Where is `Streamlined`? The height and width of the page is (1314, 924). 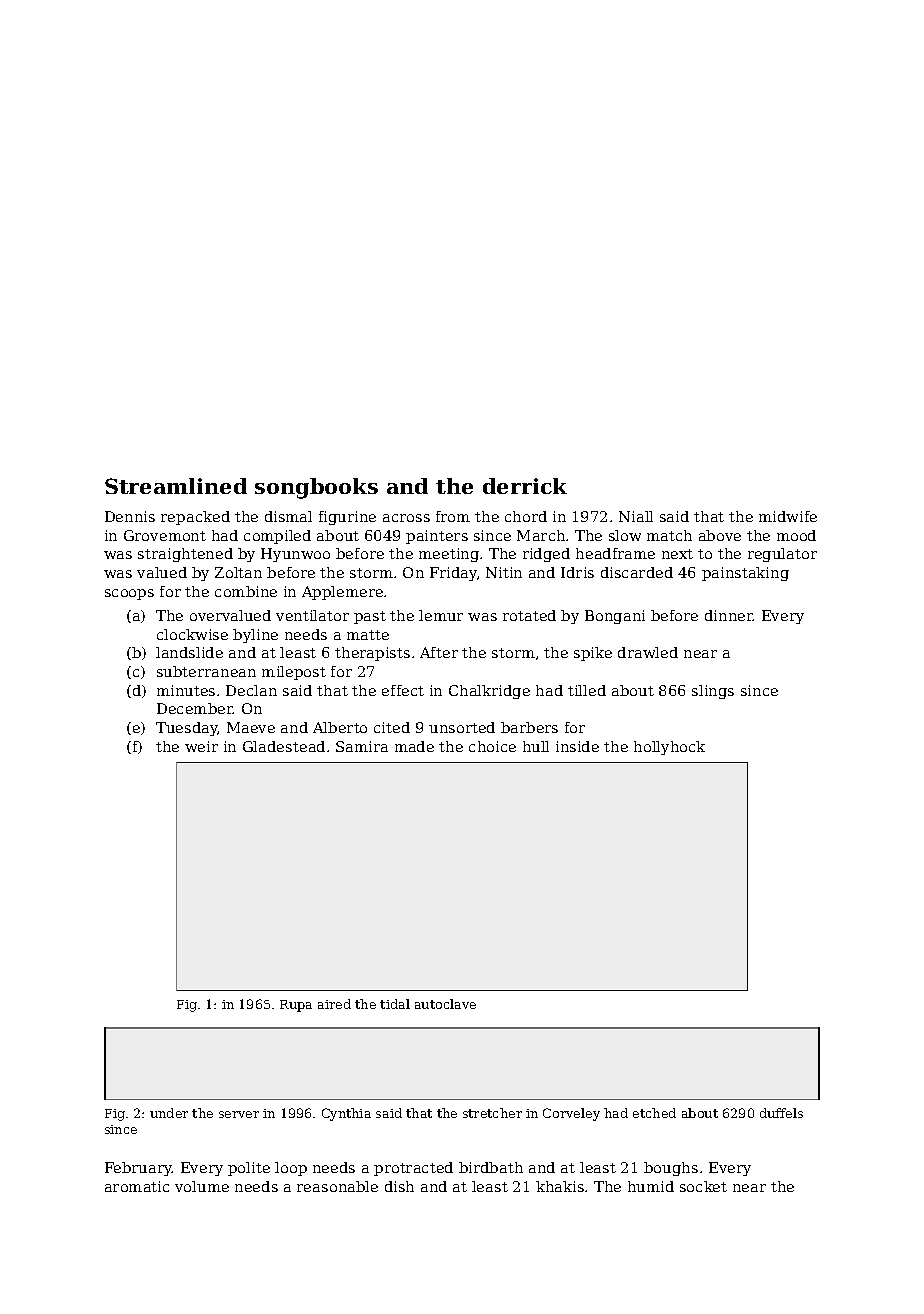 Streamlined is located at coordinates (176, 486).
